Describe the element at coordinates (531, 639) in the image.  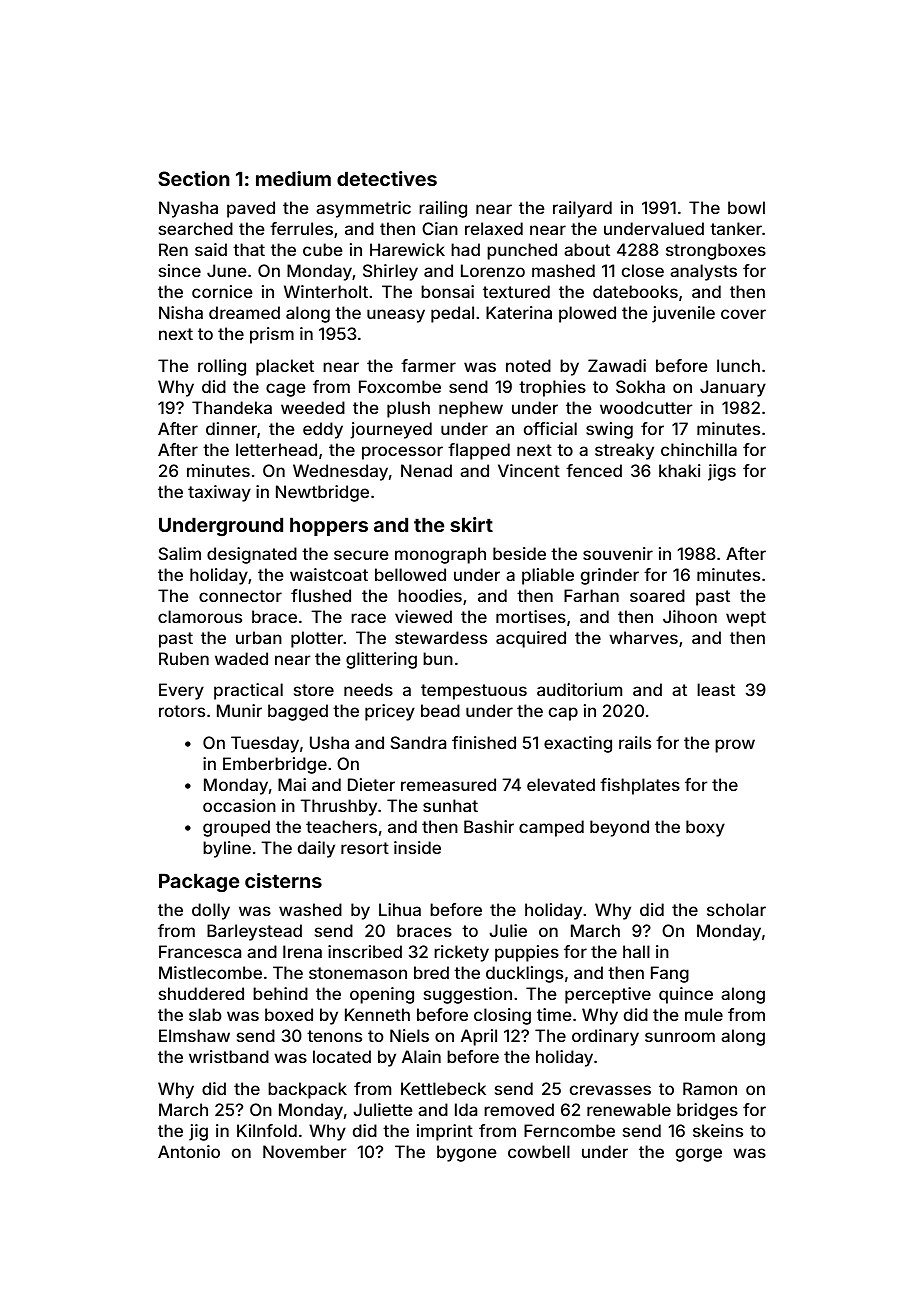
I see `acquired` at that location.
